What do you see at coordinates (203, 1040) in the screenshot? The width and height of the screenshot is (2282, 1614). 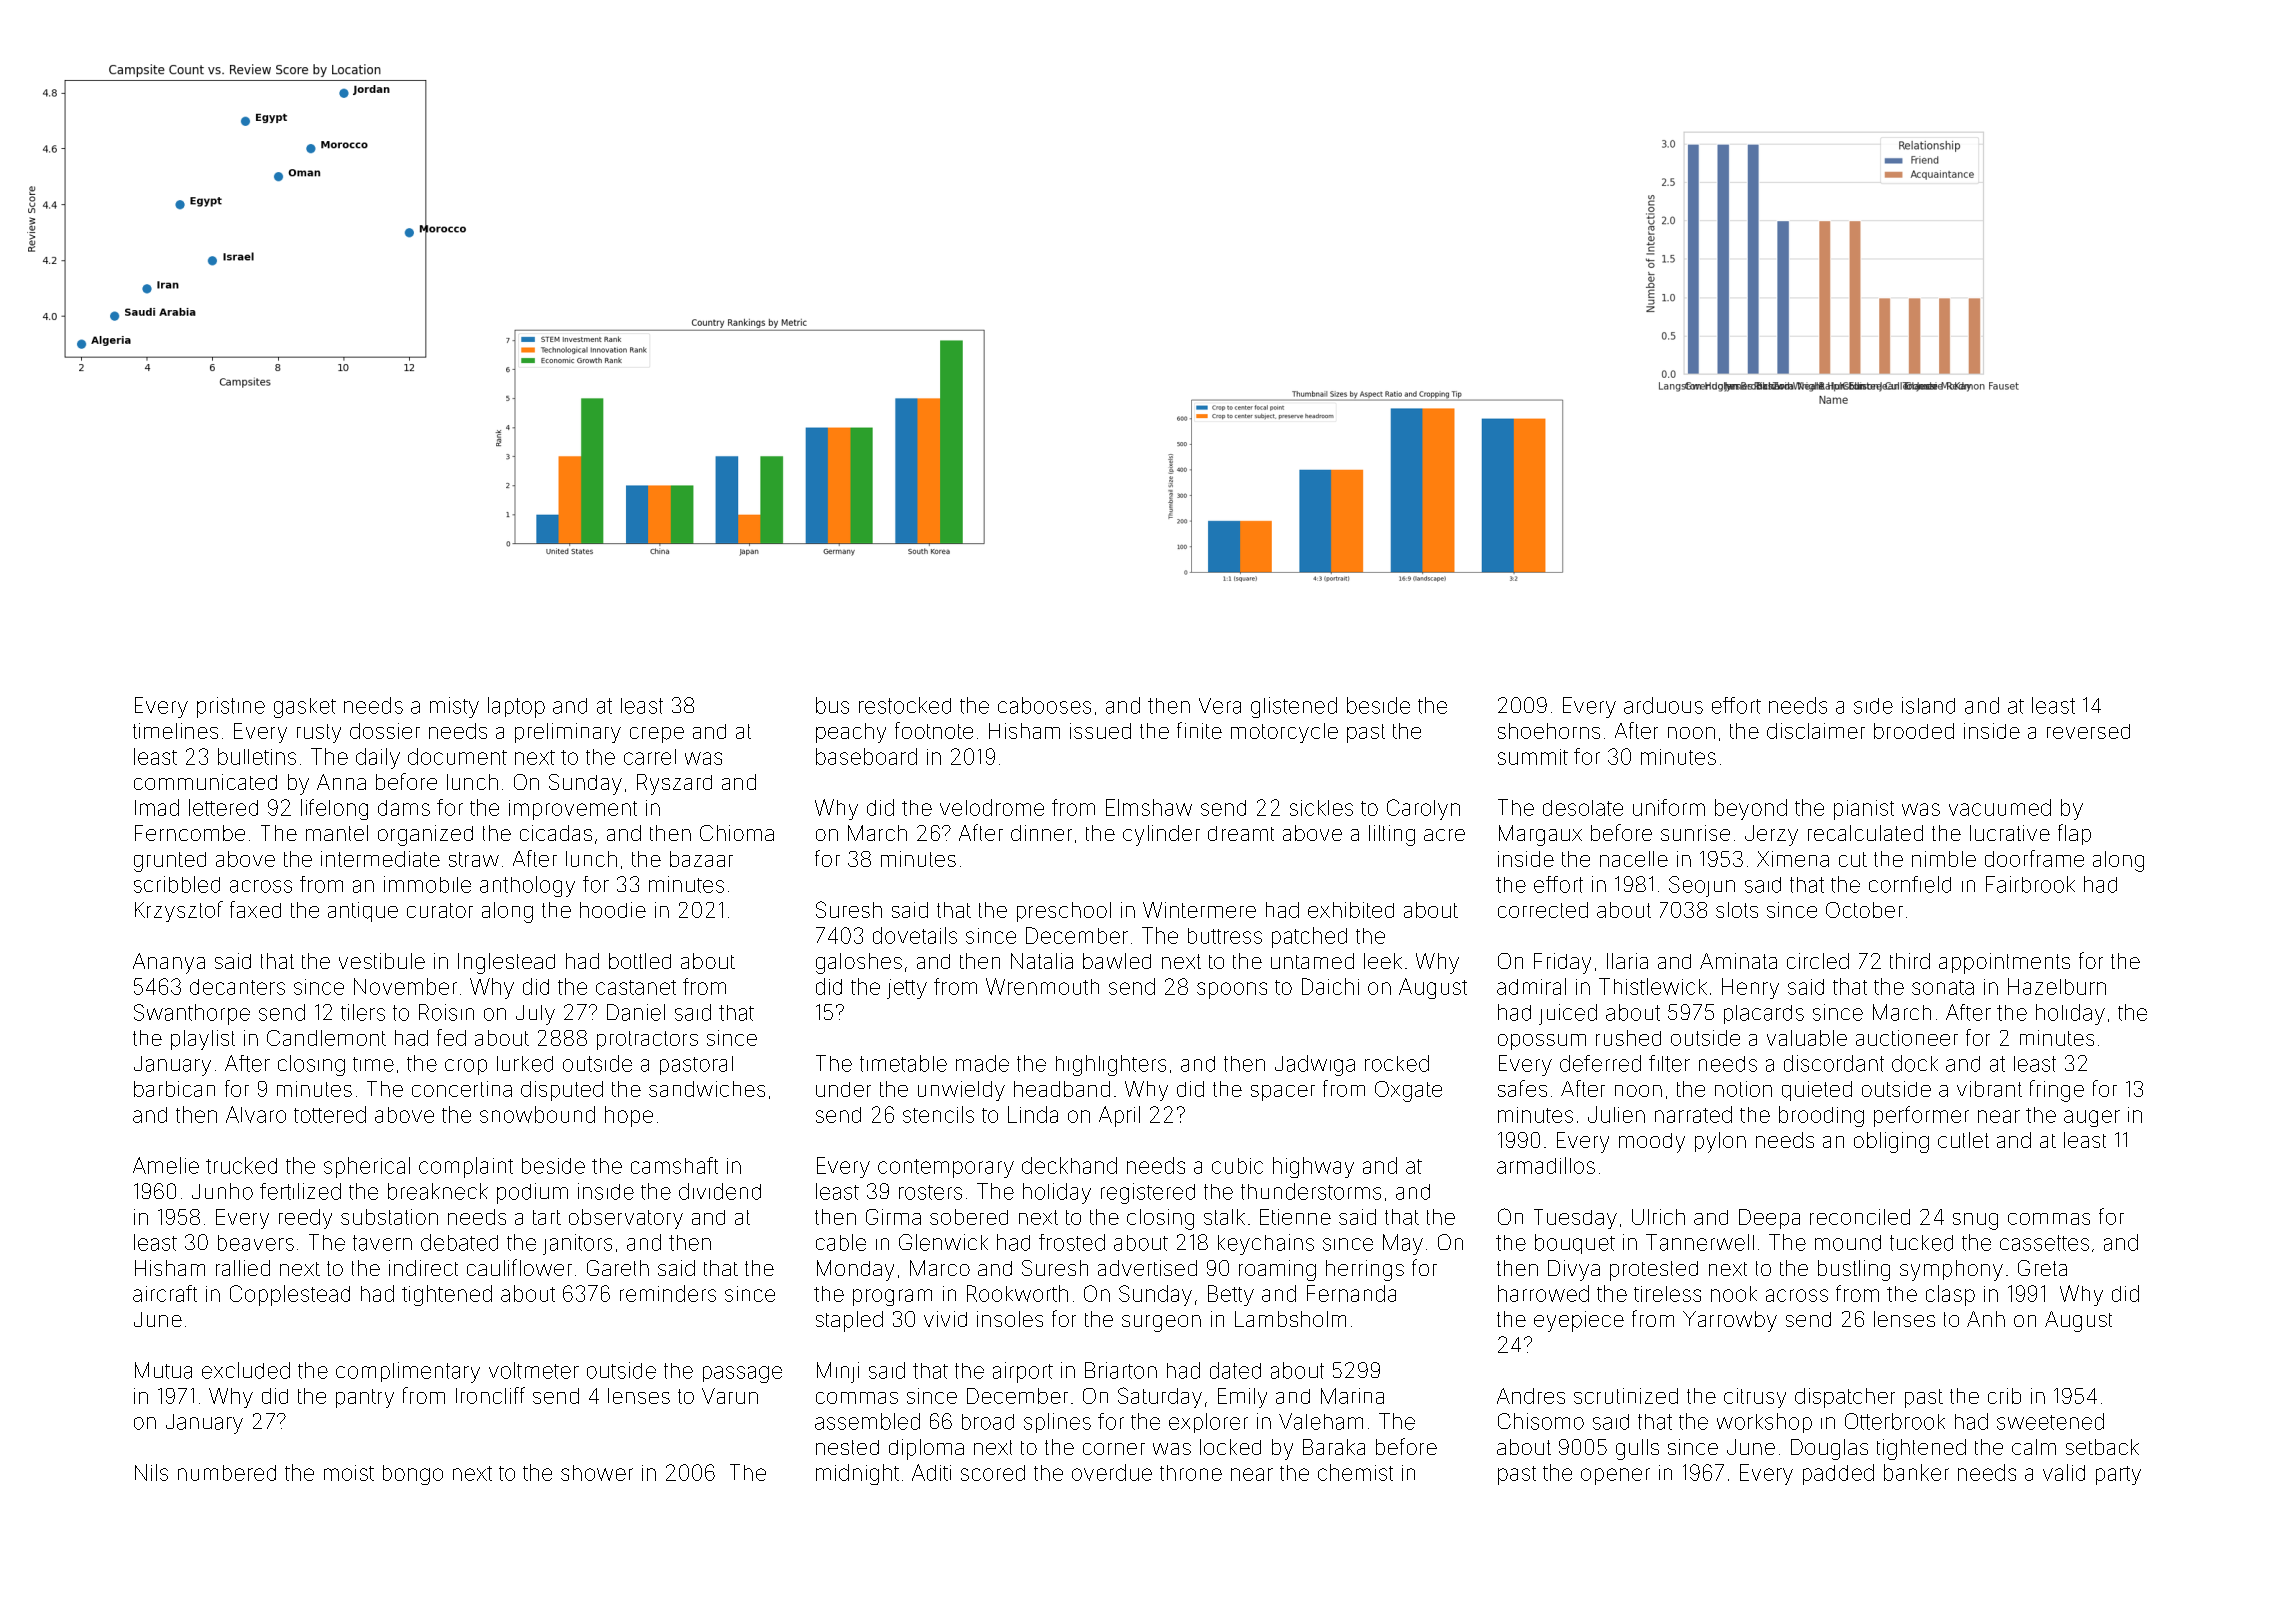 I see `playlist` at bounding box center [203, 1040].
